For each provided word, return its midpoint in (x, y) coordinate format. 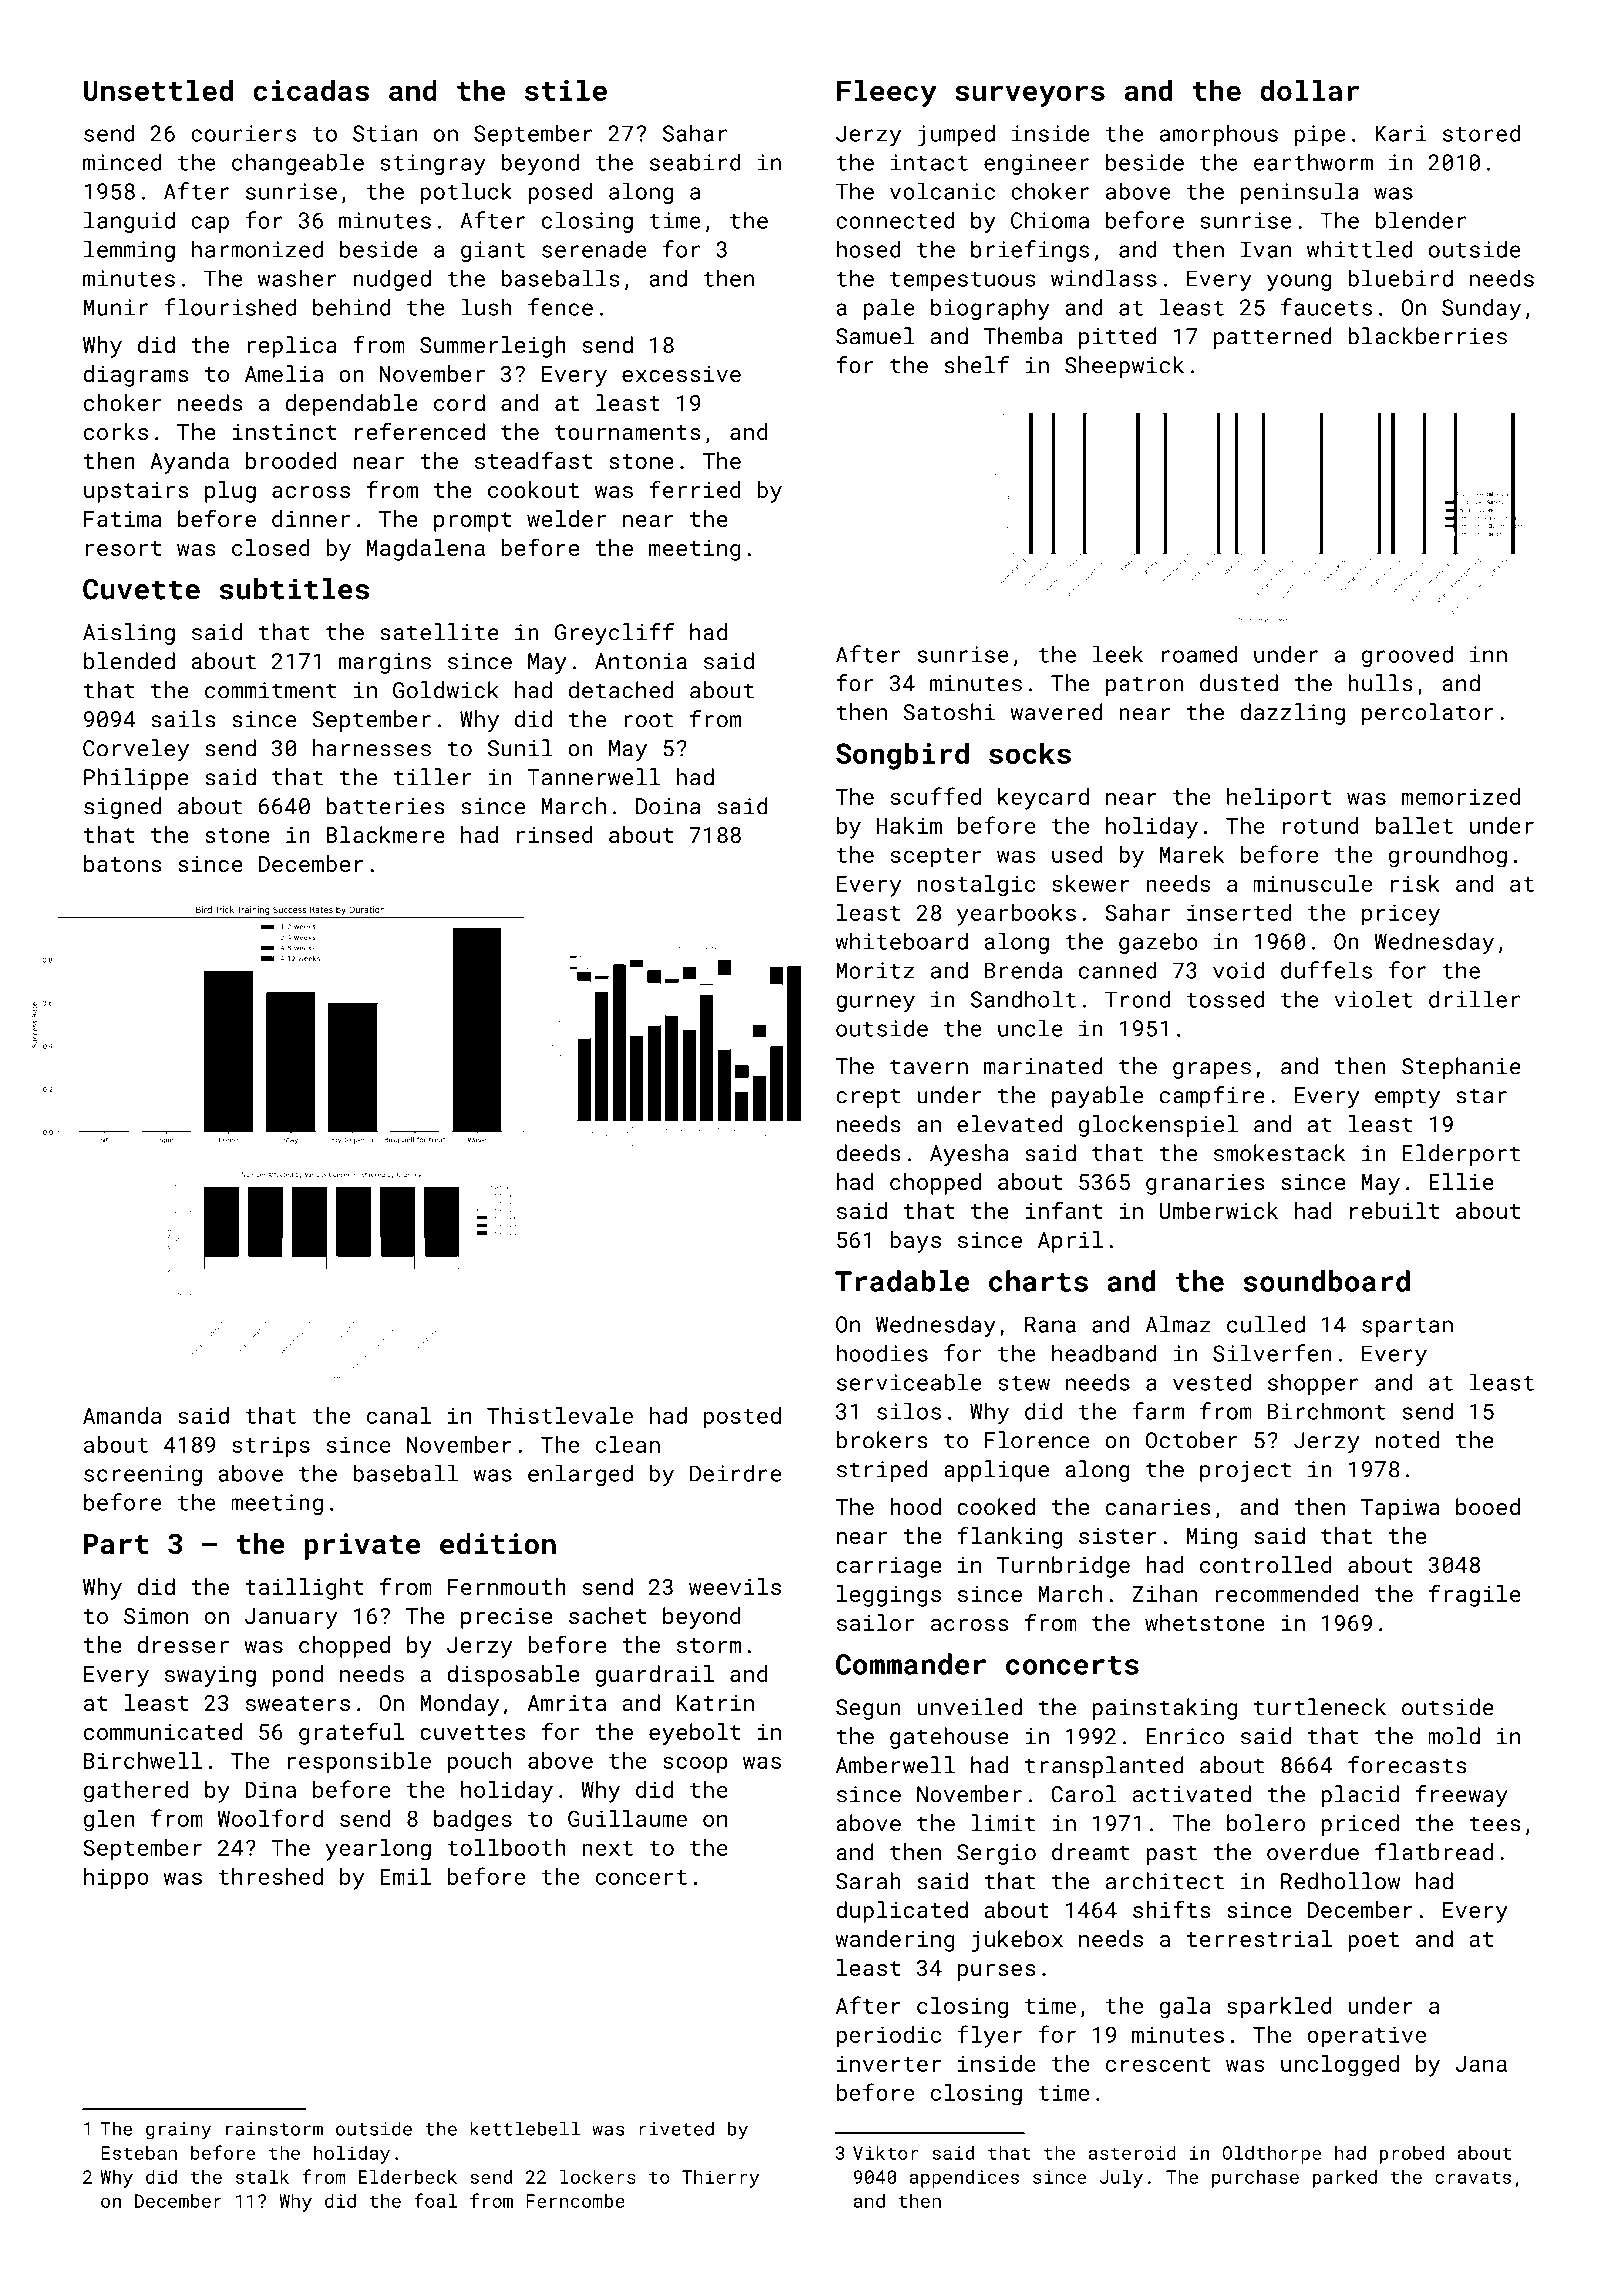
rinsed (555, 834)
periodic (889, 2037)
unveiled (969, 1707)
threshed (270, 1876)
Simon (156, 1616)
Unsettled (158, 90)
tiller (432, 777)
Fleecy (887, 93)
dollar (1309, 90)
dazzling (1292, 714)
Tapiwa (1400, 1509)
